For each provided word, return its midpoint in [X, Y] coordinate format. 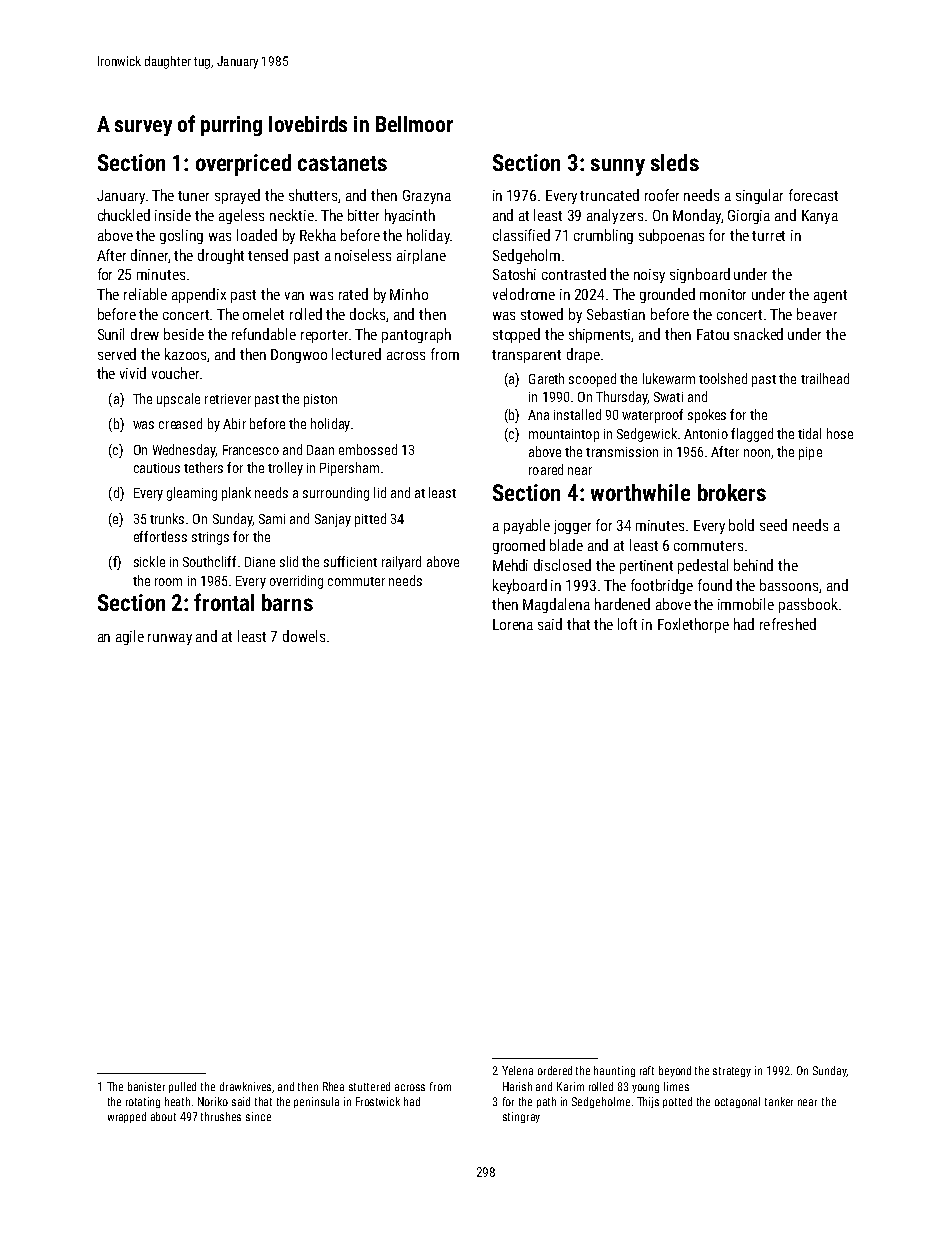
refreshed [788, 624]
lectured [356, 354]
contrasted [574, 274]
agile [130, 637]
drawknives [245, 1086]
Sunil [111, 334]
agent [830, 296]
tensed [268, 255]
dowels [304, 636]
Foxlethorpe [693, 625]
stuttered [369, 1086]
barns [287, 602]
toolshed [723, 378]
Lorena [513, 624]
